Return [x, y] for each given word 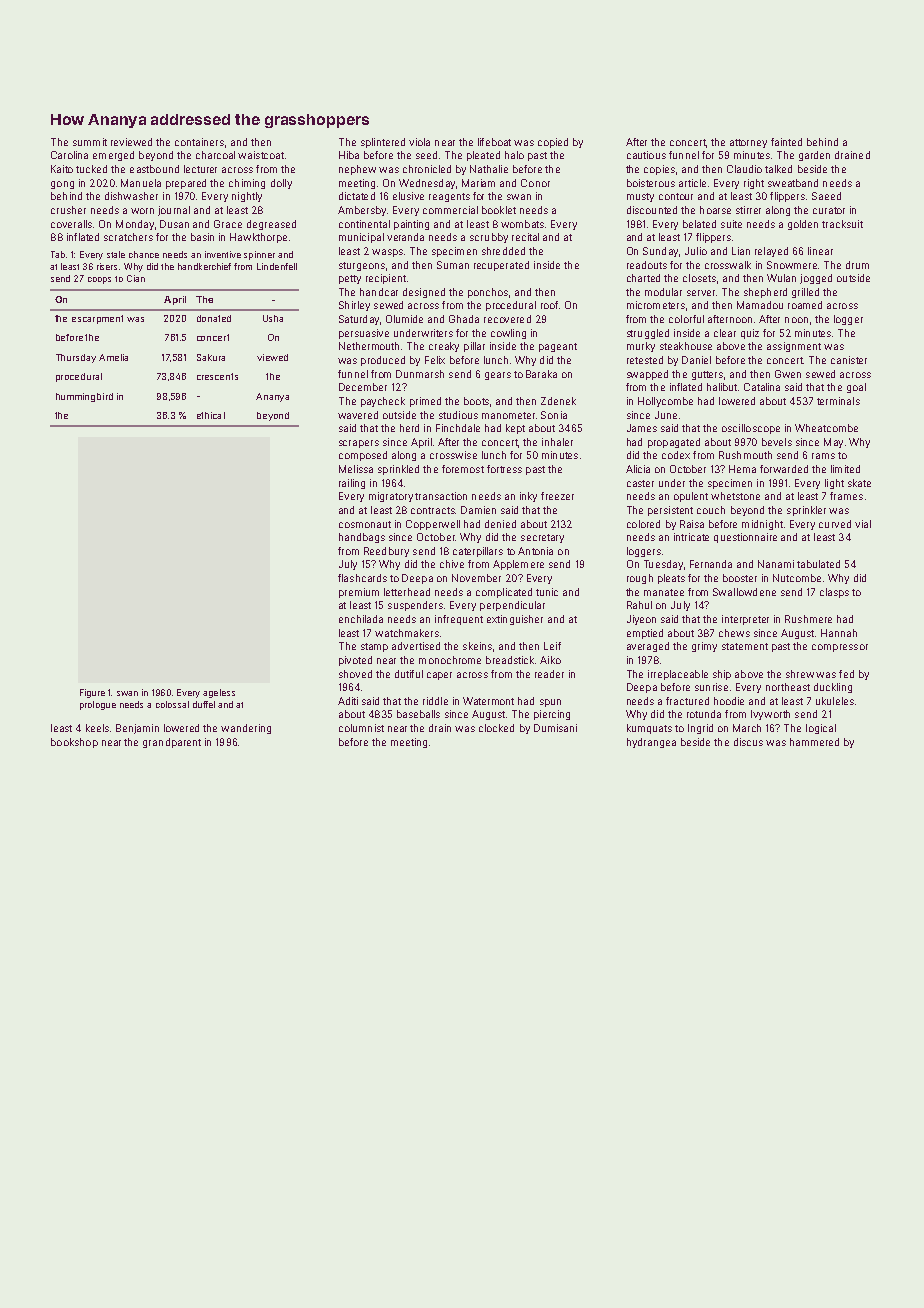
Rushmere [808, 619]
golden [803, 225]
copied [553, 143]
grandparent [172, 743]
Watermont [488, 701]
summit [90, 142]
